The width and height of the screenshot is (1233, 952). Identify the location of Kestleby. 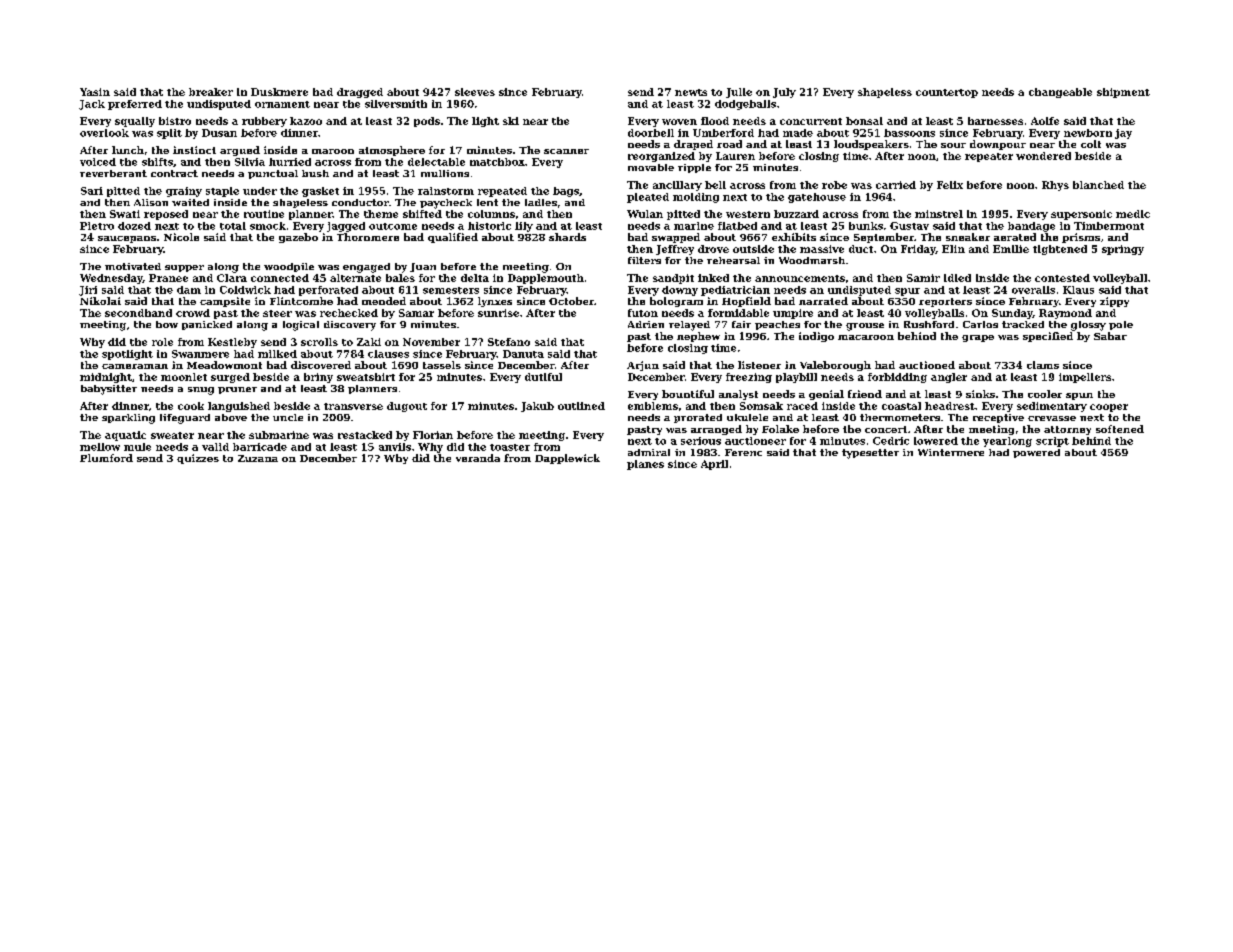
(232, 343).
